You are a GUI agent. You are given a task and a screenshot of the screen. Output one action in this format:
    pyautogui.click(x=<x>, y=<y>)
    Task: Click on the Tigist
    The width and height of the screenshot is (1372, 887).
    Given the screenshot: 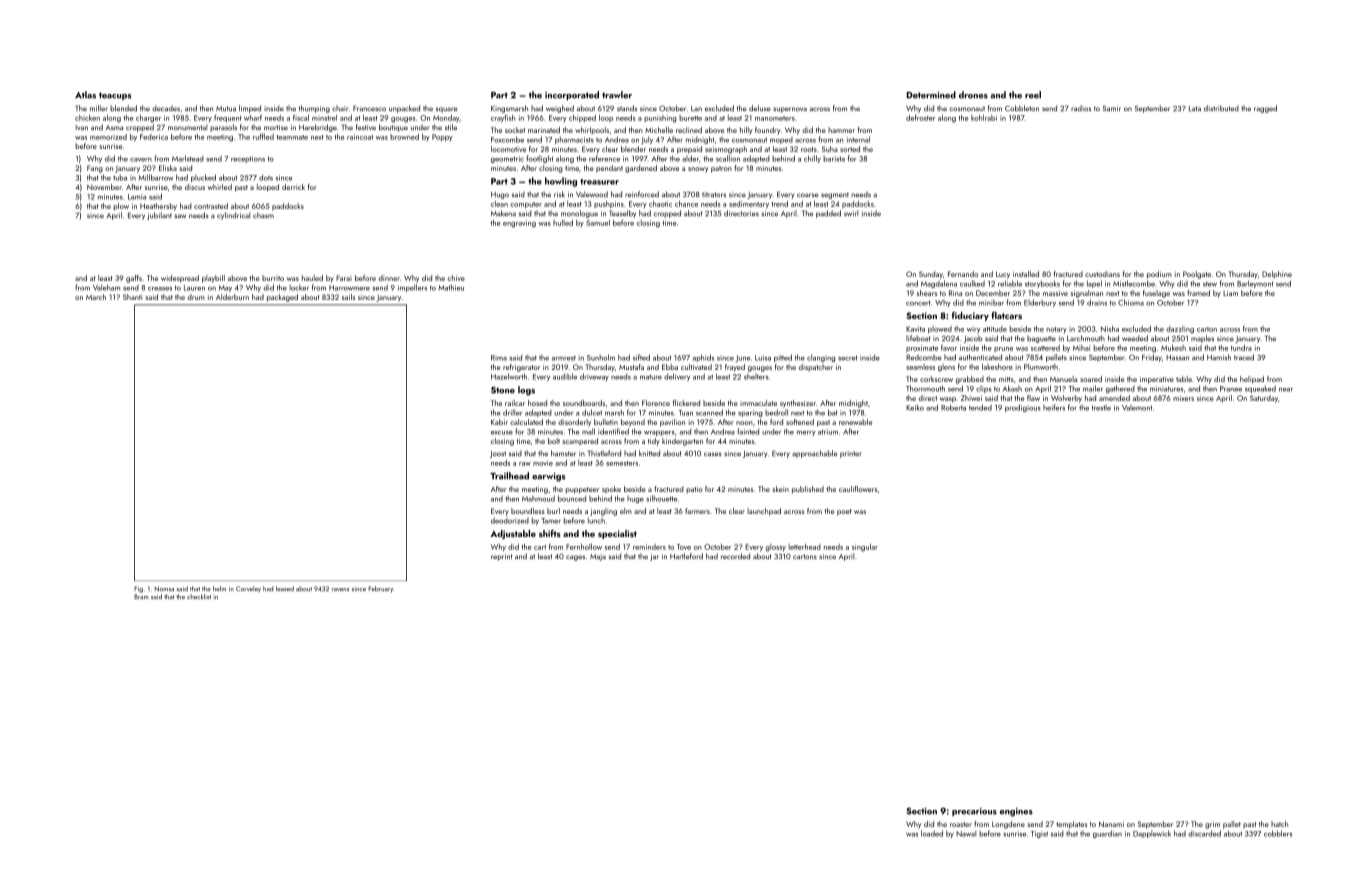 What is the action you would take?
    pyautogui.click(x=1039, y=834)
